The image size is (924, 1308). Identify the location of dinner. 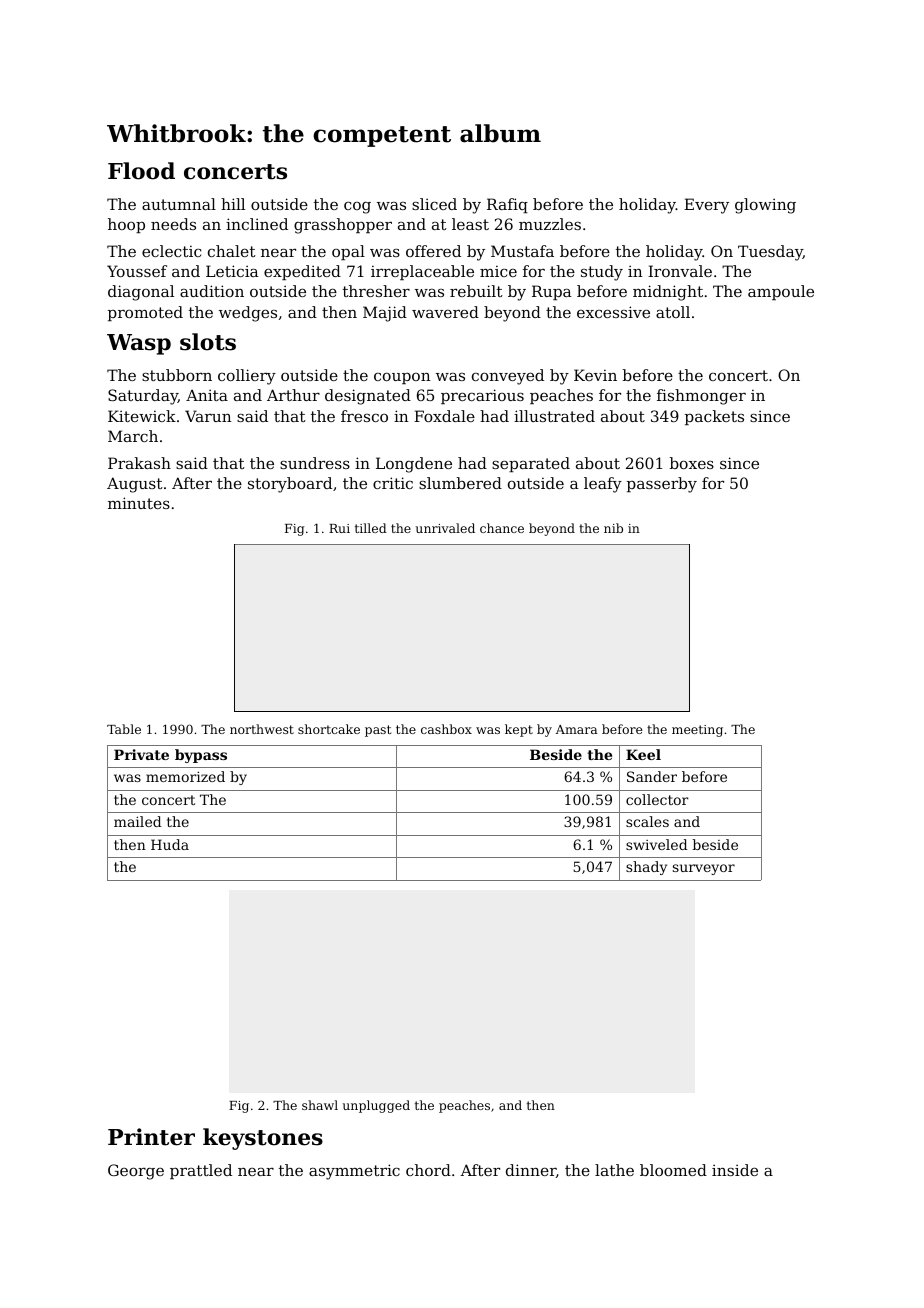
(531, 1170).
